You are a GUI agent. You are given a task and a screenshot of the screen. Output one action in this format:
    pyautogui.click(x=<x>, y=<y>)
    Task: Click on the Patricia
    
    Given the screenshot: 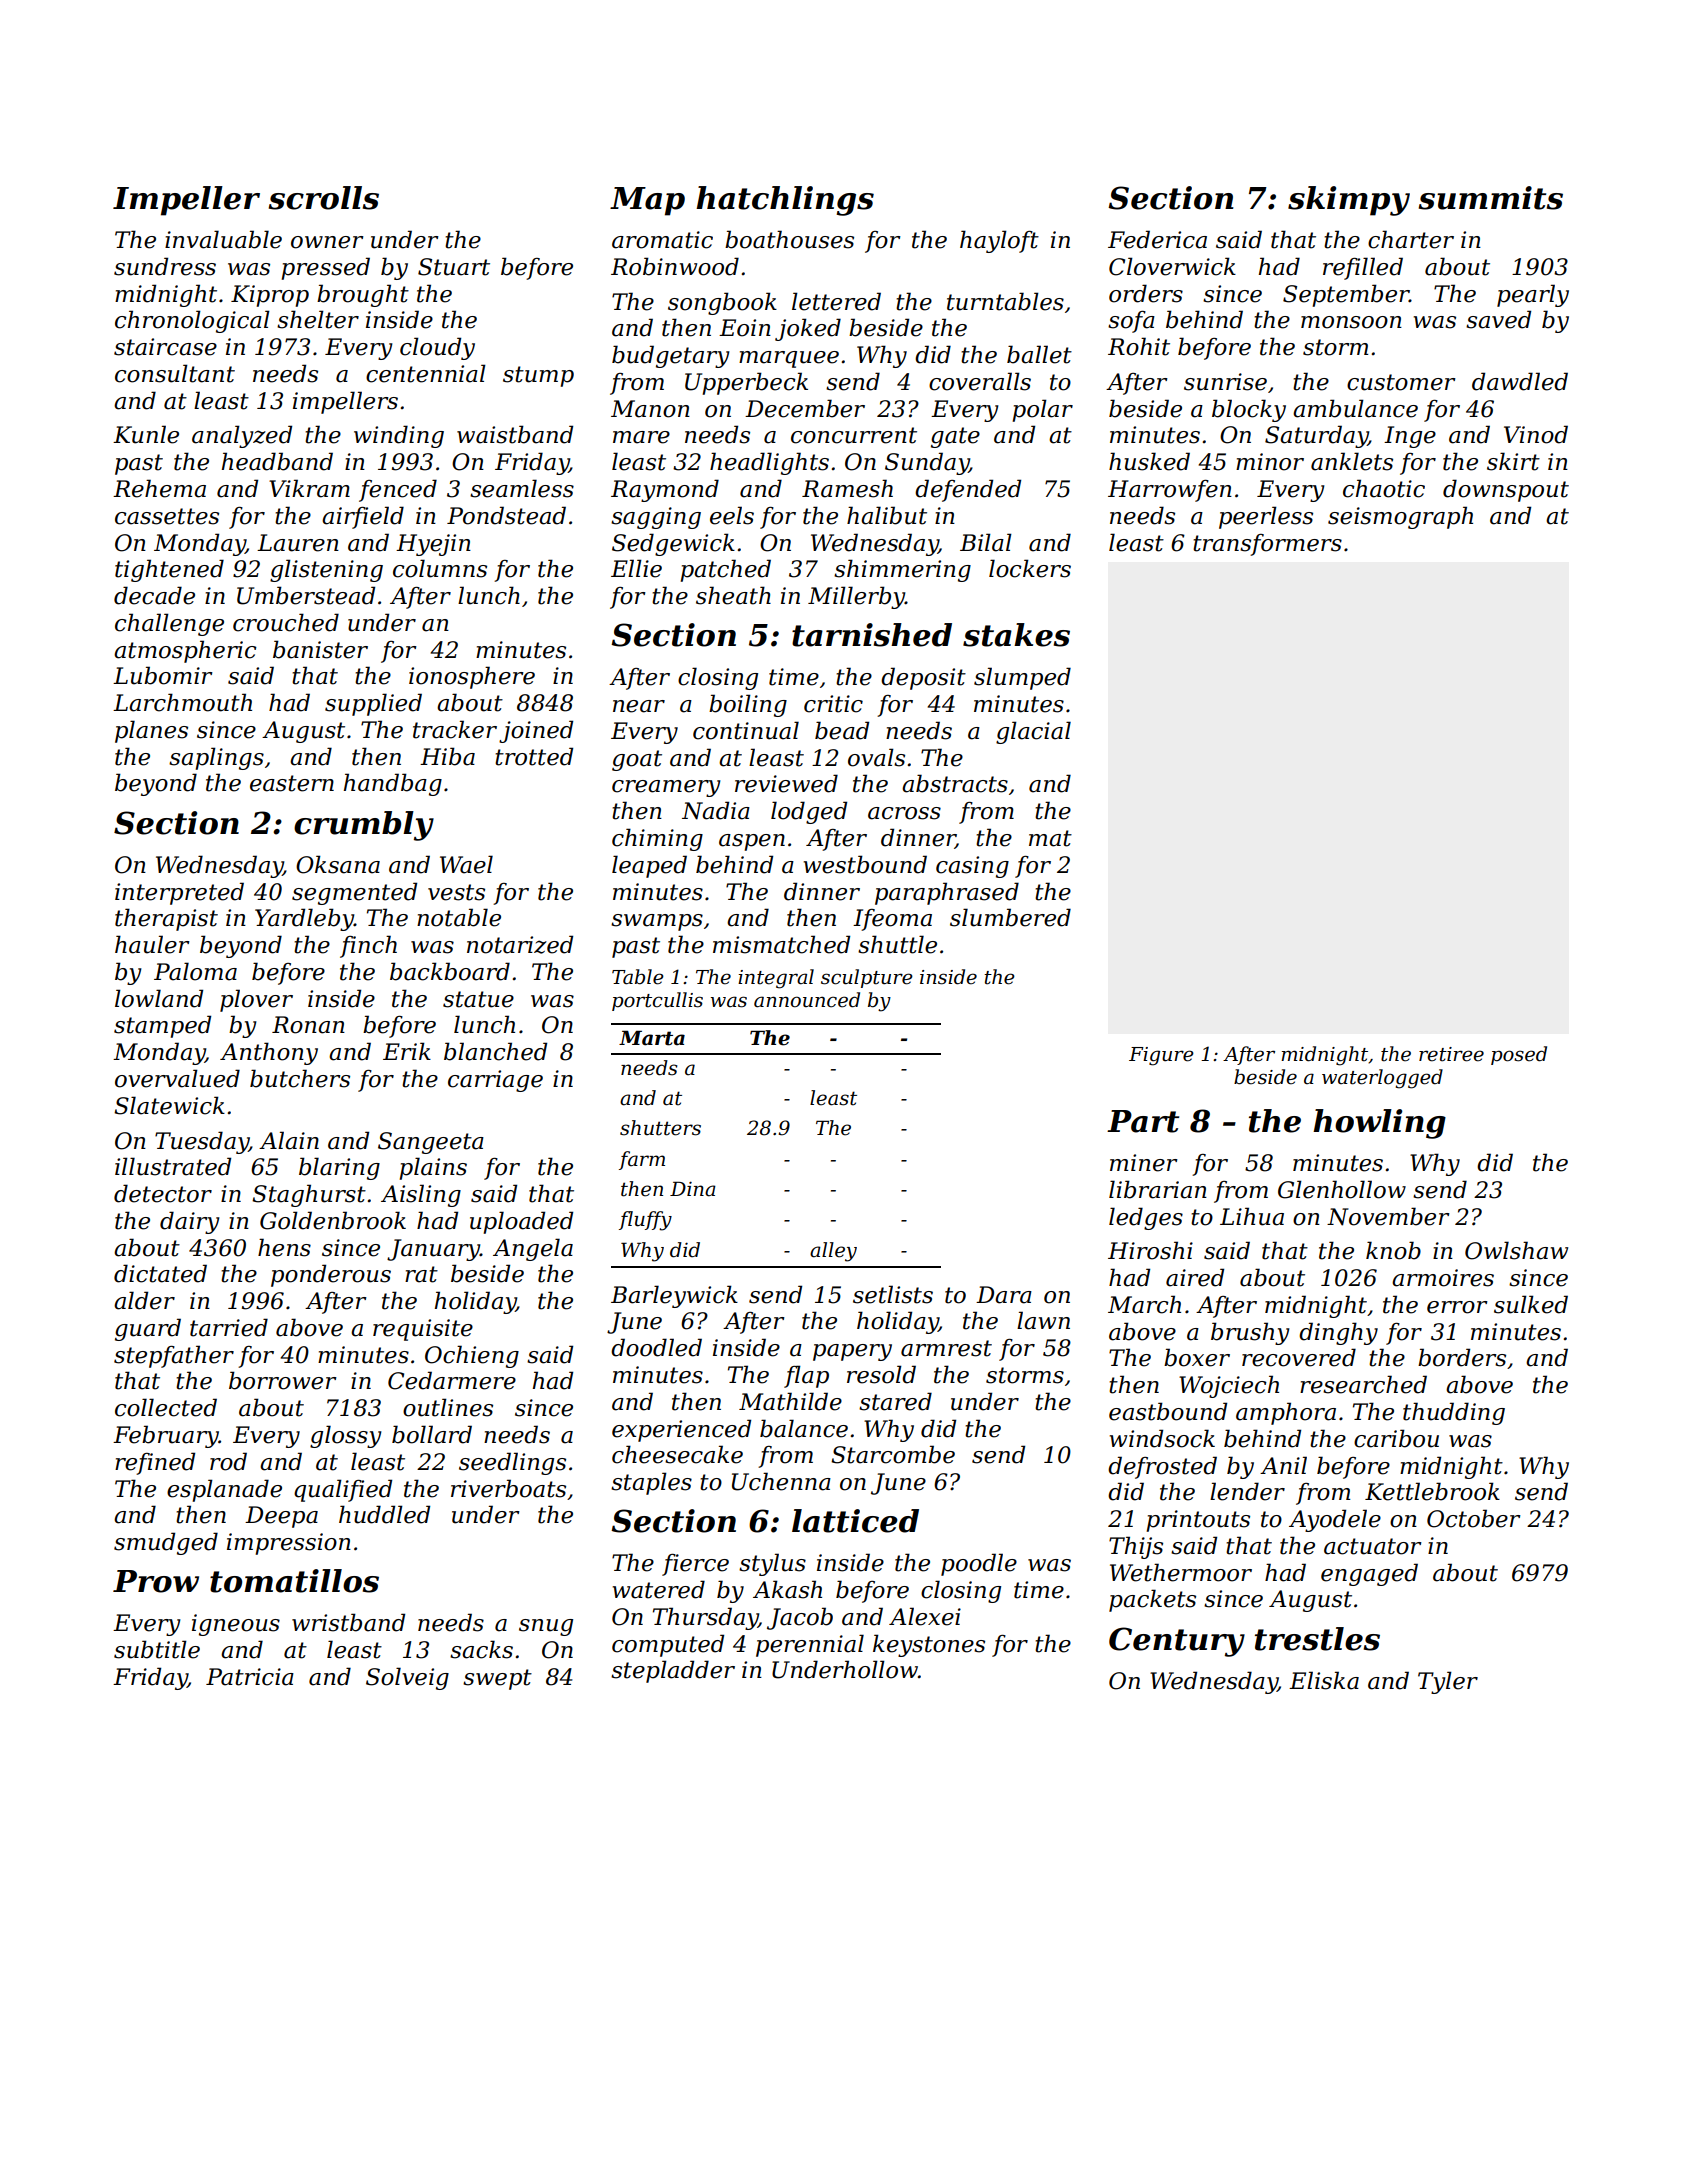 What is the action you would take?
    pyautogui.click(x=250, y=1677)
